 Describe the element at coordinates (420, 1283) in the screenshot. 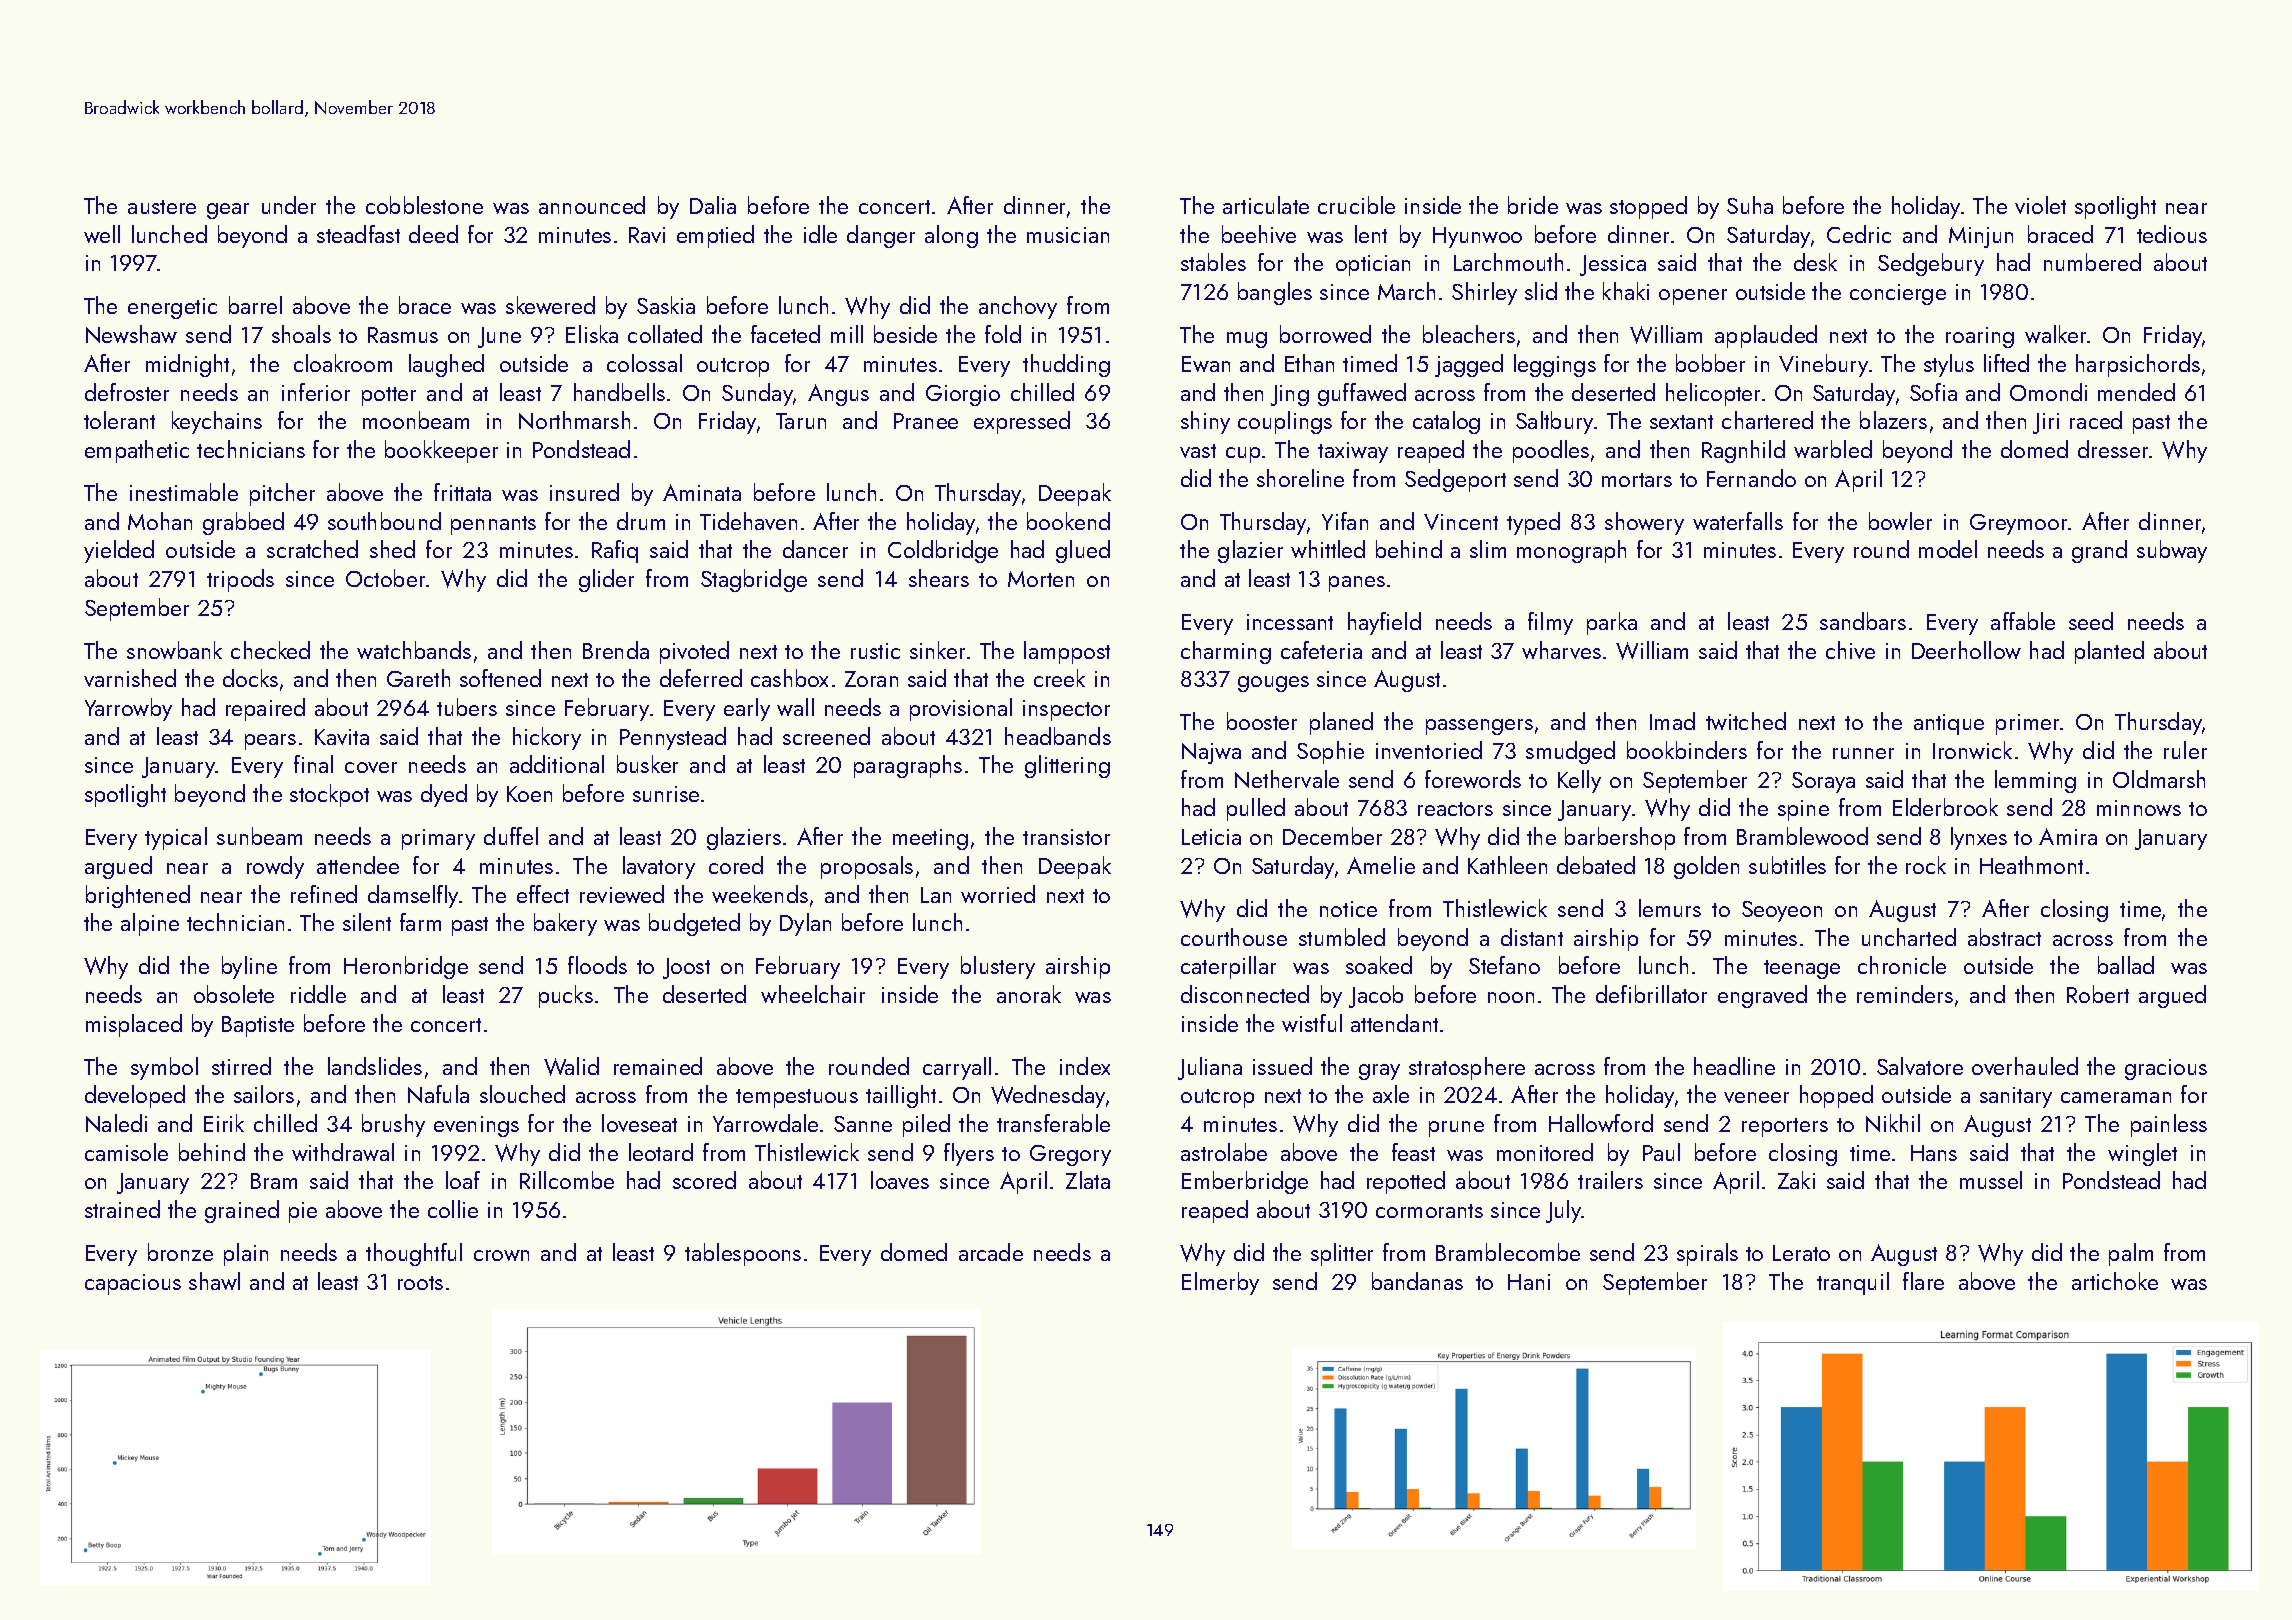

I see `roots` at that location.
